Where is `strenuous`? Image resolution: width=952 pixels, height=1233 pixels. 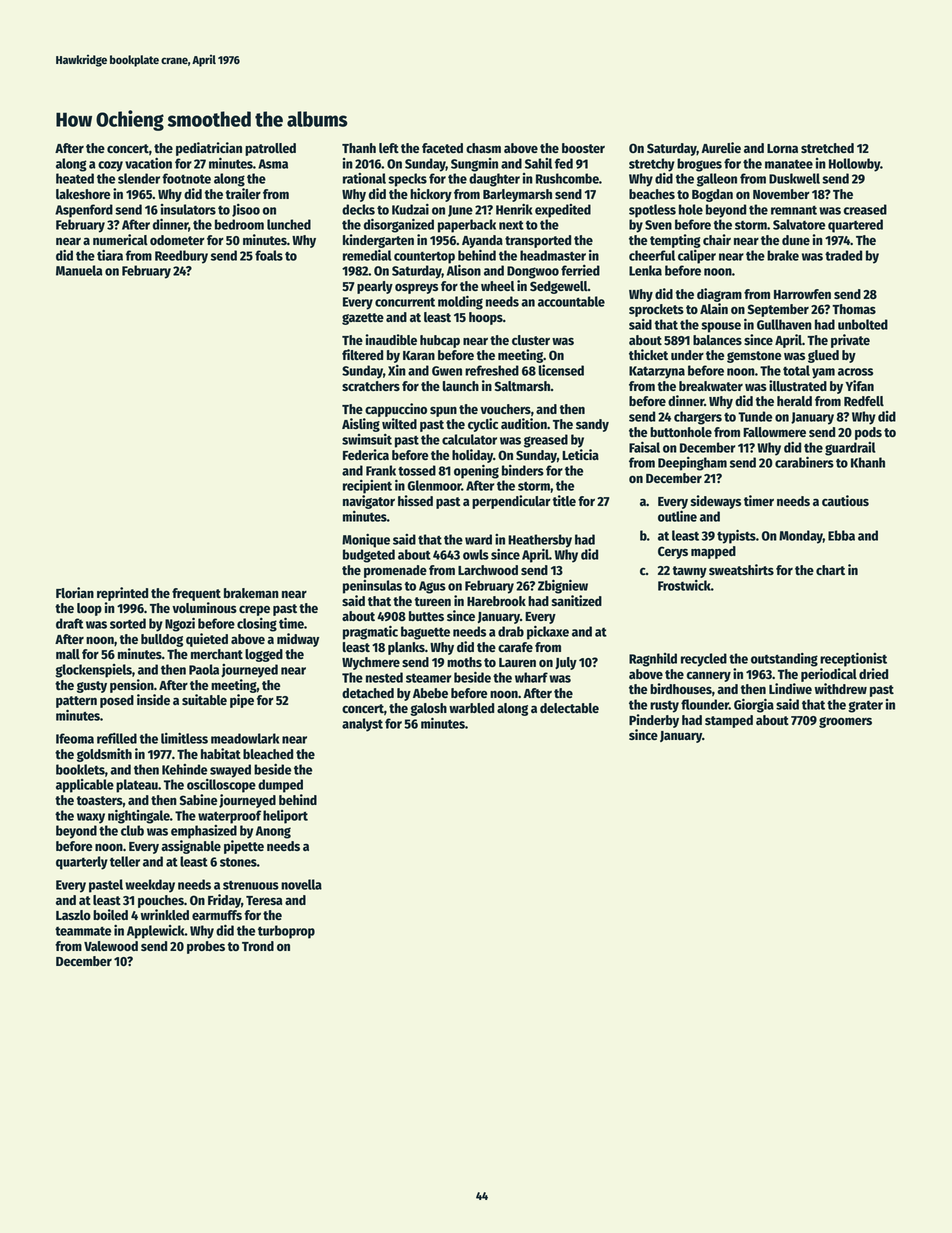 strenuous is located at coordinates (251, 885).
